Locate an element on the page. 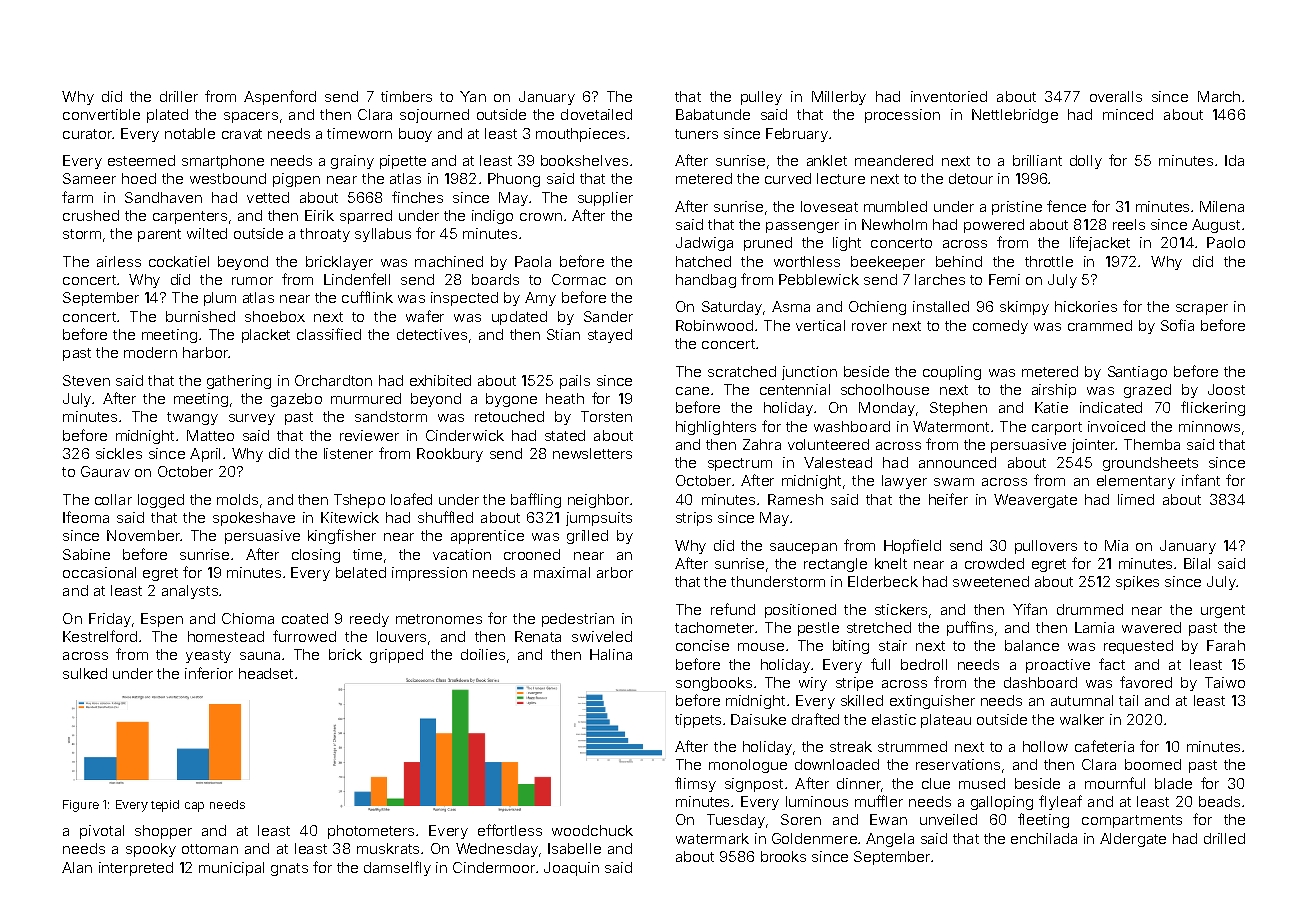 This image has height=924, width=1308. murmured is located at coordinates (366, 398).
